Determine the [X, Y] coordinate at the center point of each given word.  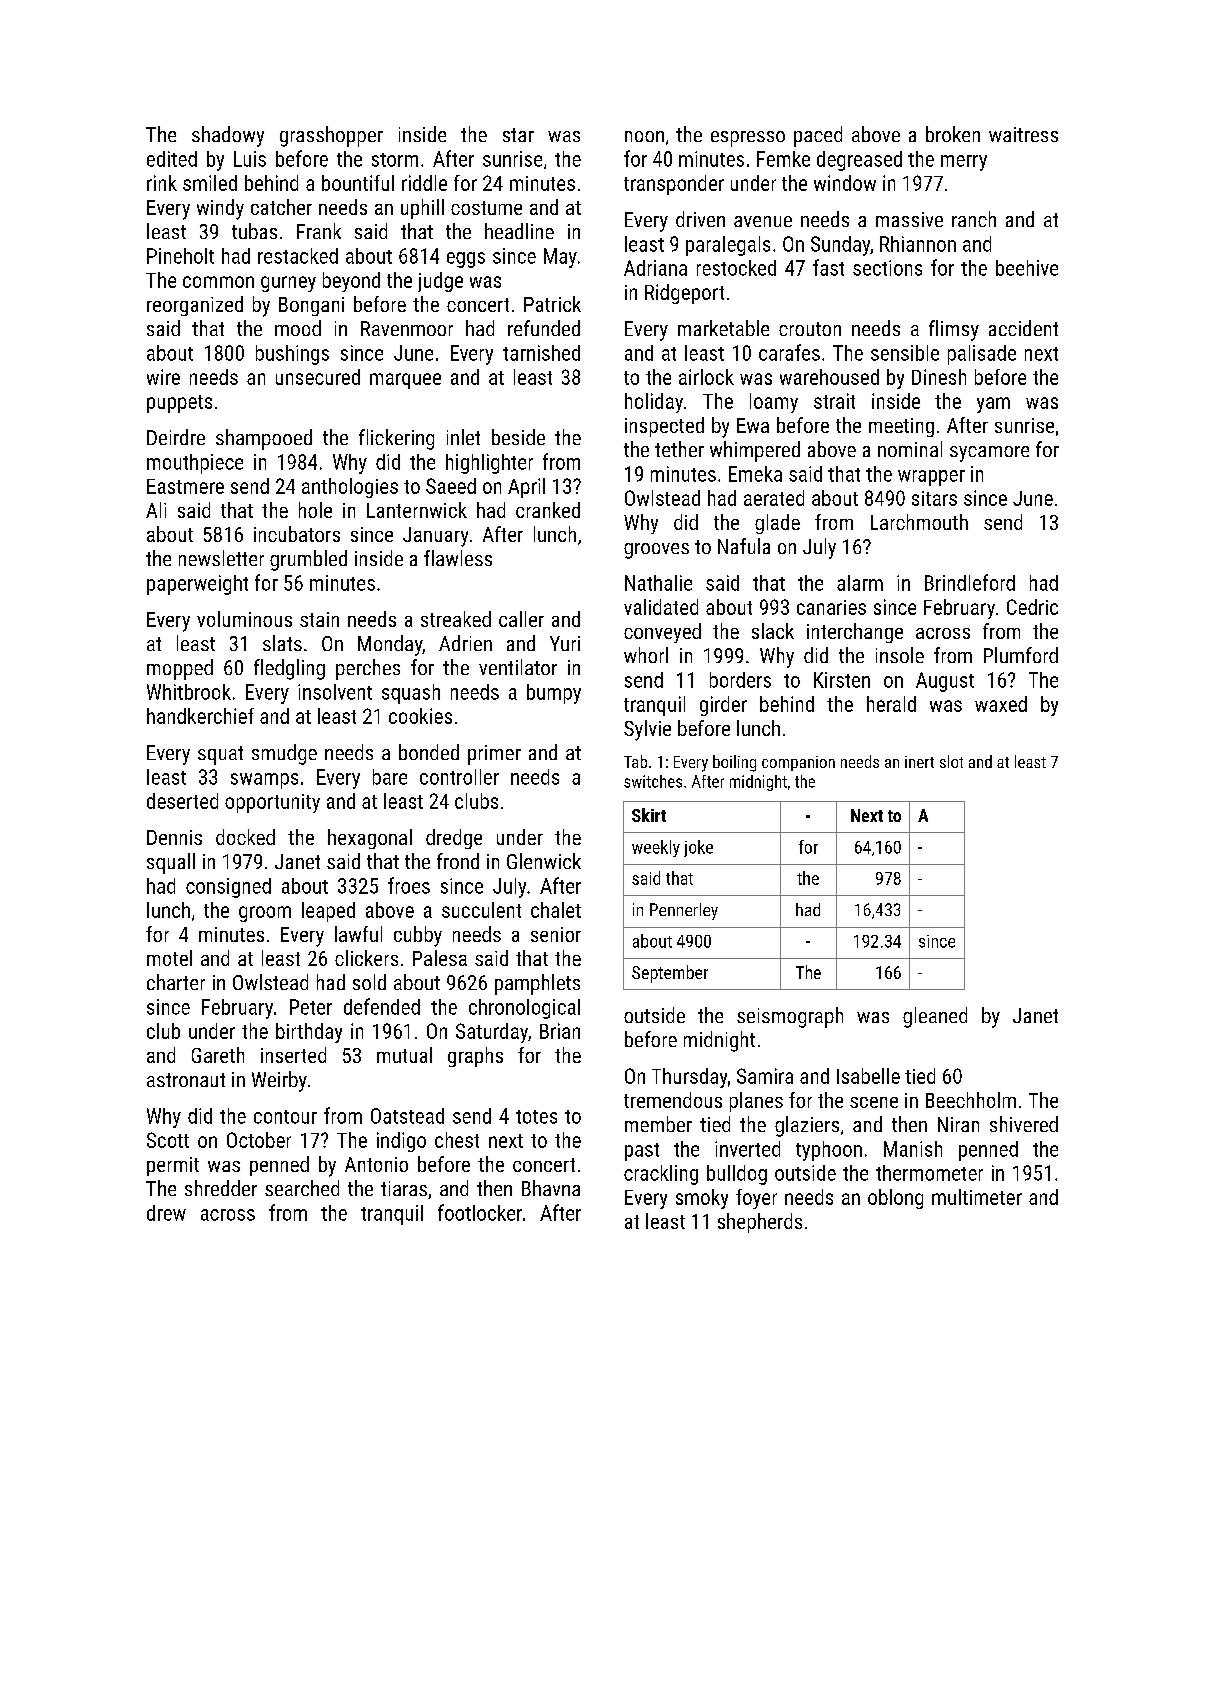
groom [265, 914]
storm [395, 160]
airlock [706, 377]
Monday [390, 645]
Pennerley [684, 911]
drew [166, 1213]
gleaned [935, 1017]
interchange [855, 633]
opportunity [272, 803]
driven [700, 219]
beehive [1027, 268]
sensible [905, 353]
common [218, 282]
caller [521, 619]
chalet [556, 910]
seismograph [790, 1017]
